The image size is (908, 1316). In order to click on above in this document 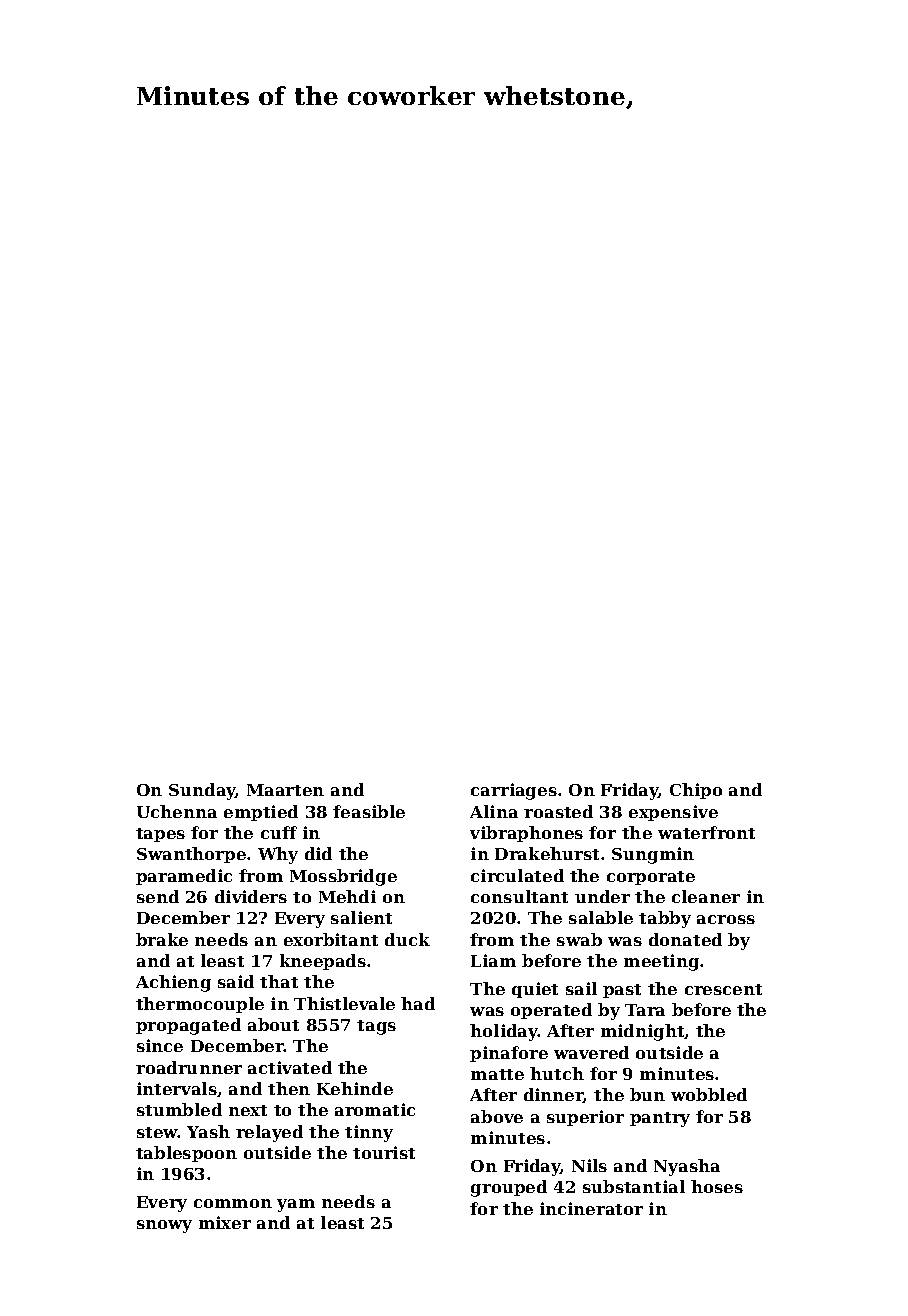, I will do `click(497, 1116)`.
